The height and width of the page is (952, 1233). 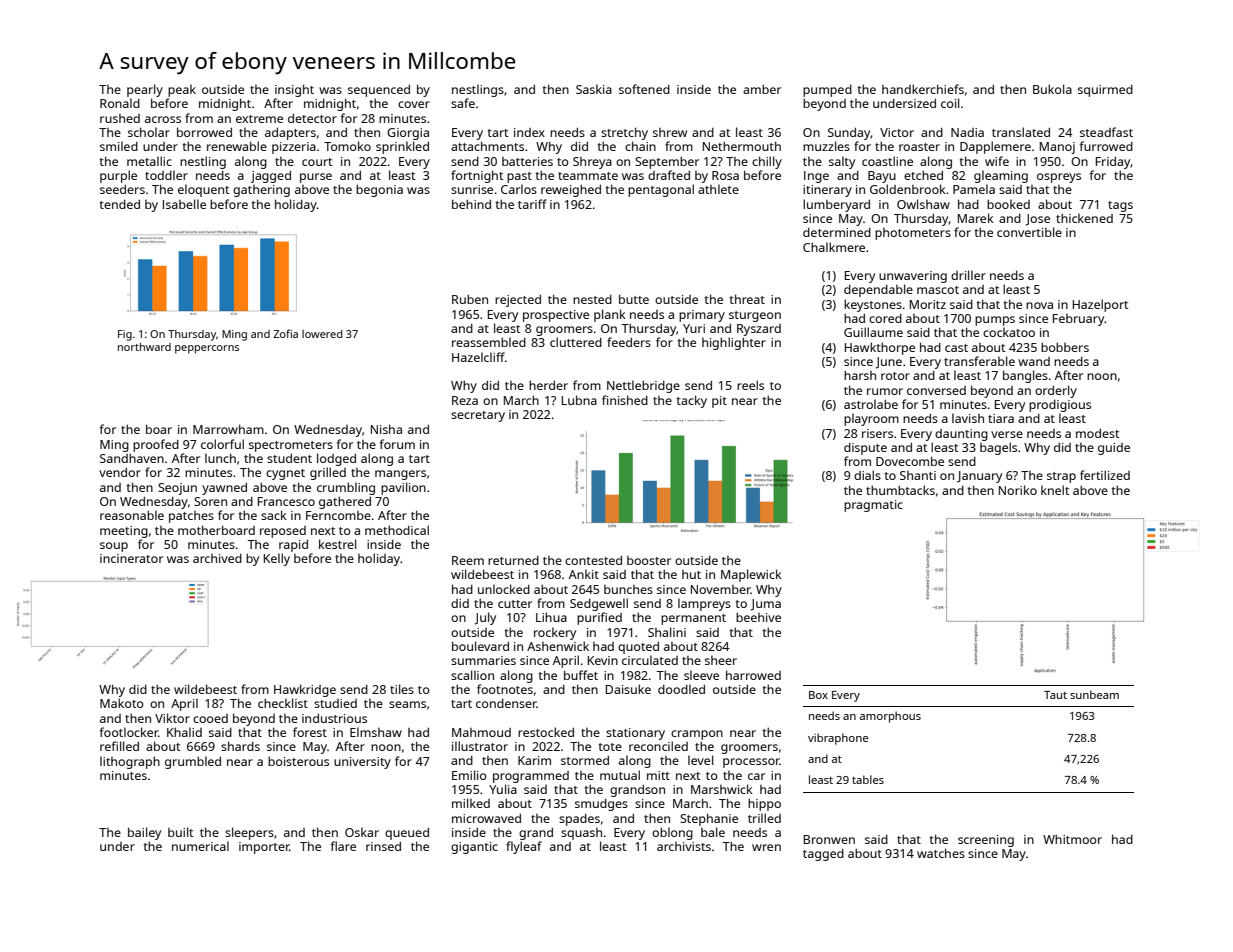 I want to click on insight, so click(x=294, y=90).
